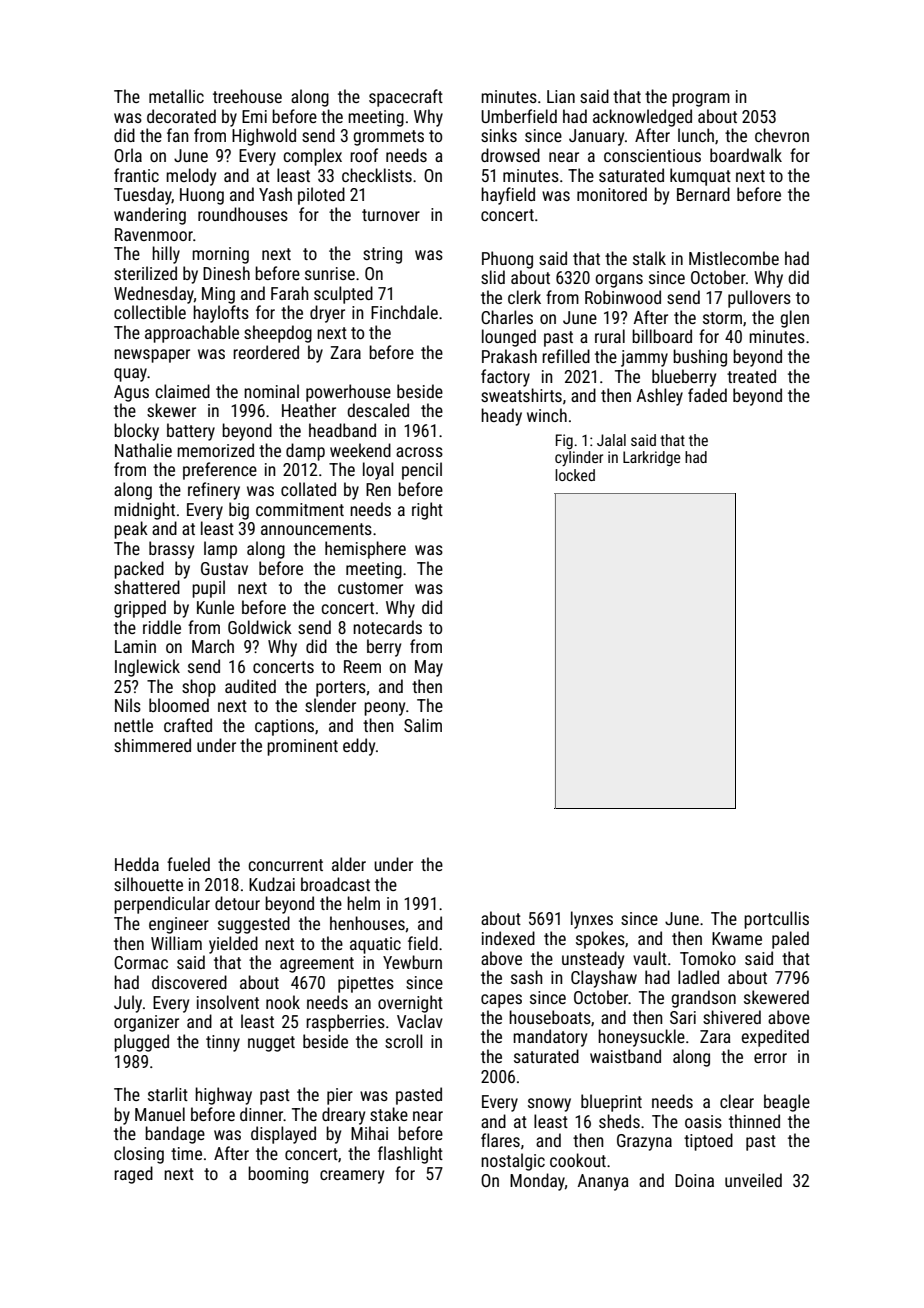 This image has height=1308, width=924. What do you see at coordinates (775, 1038) in the image?
I see `expedited` at bounding box center [775, 1038].
